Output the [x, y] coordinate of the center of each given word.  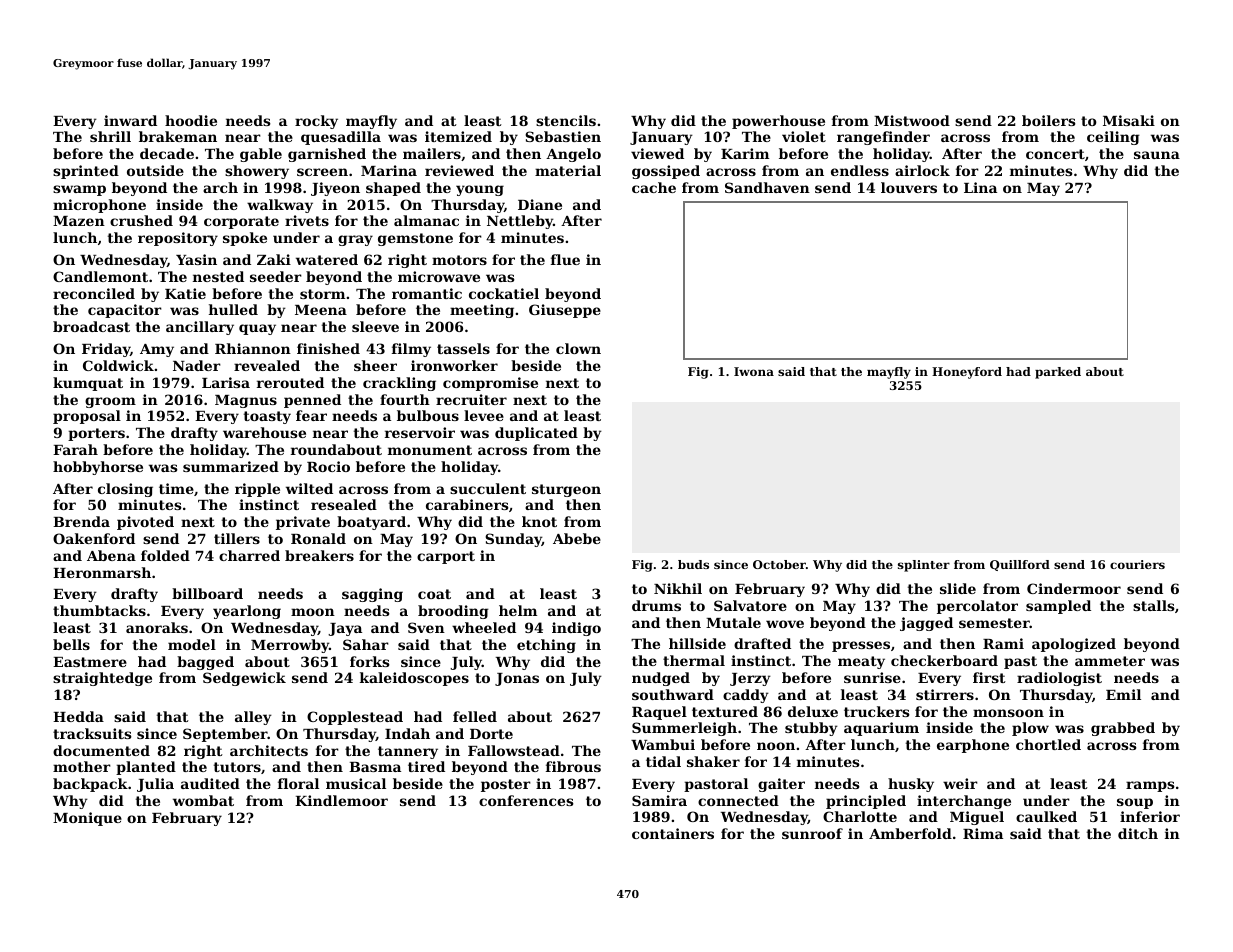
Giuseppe [565, 311]
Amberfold [910, 833]
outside [155, 170]
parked [1058, 373]
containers [673, 833]
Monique [87, 819]
